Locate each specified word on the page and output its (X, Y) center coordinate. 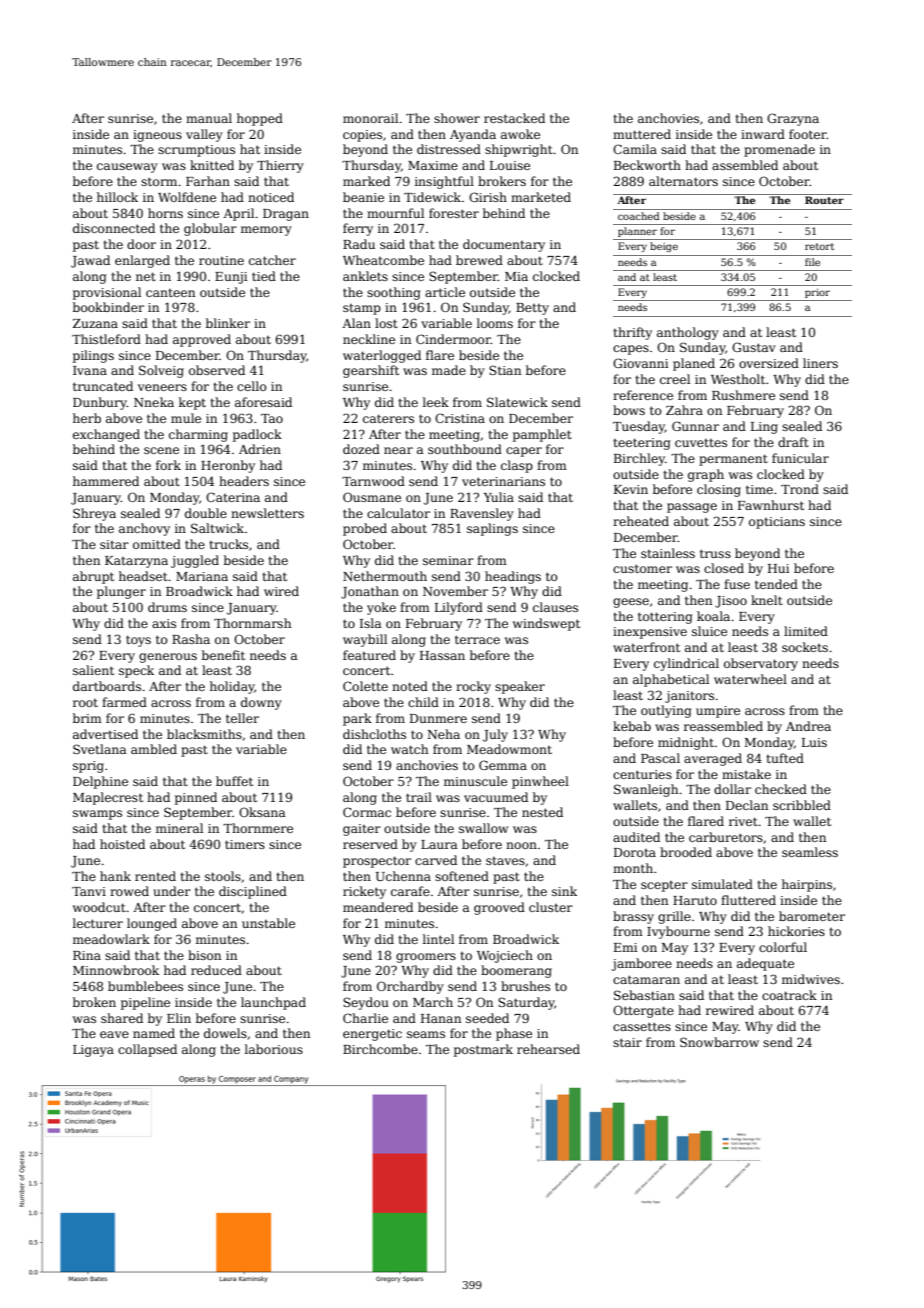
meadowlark (111, 939)
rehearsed (548, 1049)
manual (209, 118)
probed (365, 529)
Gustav (754, 347)
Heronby (228, 466)
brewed (479, 260)
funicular (800, 458)
